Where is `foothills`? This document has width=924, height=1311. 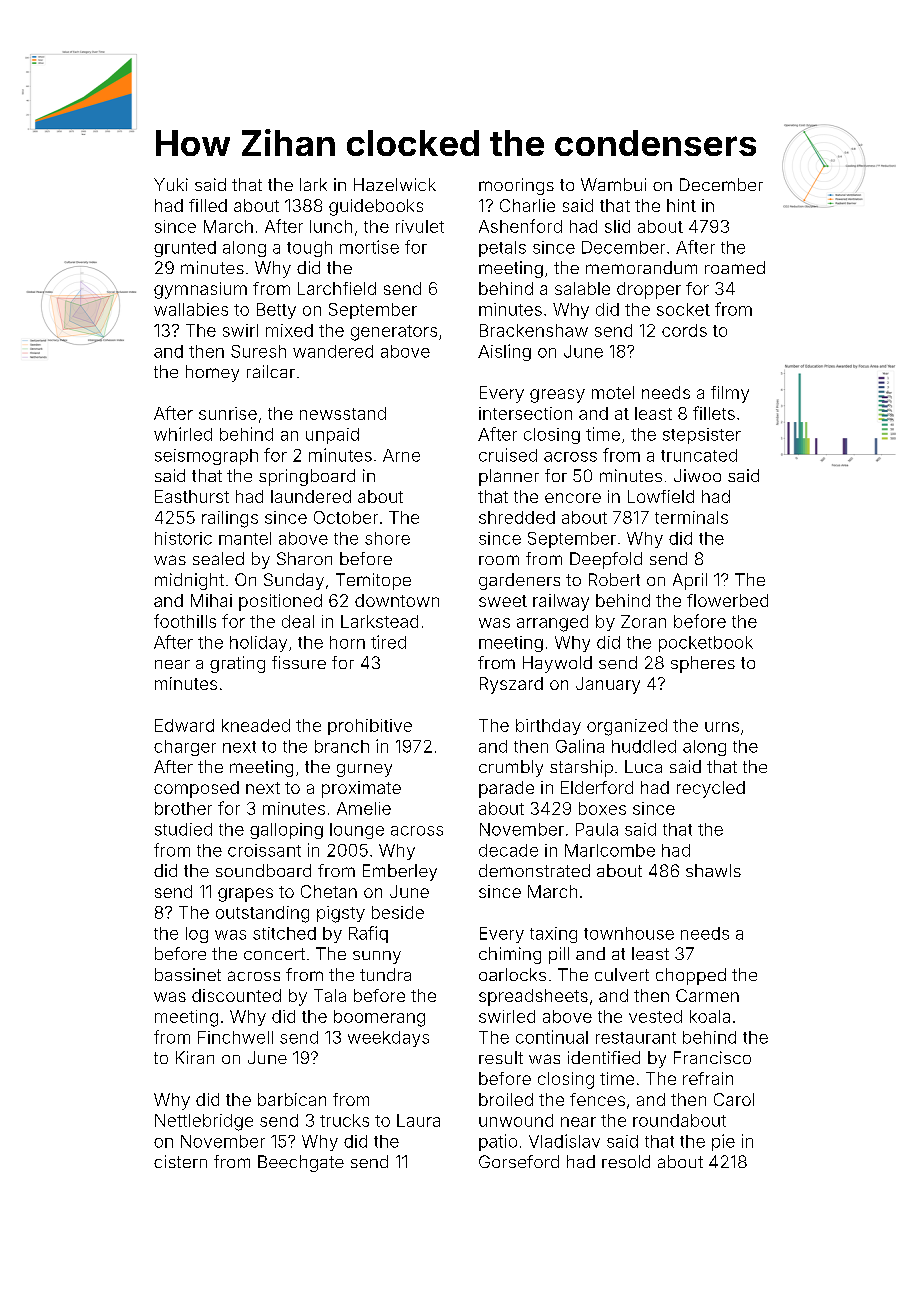 foothills is located at coordinates (185, 621).
